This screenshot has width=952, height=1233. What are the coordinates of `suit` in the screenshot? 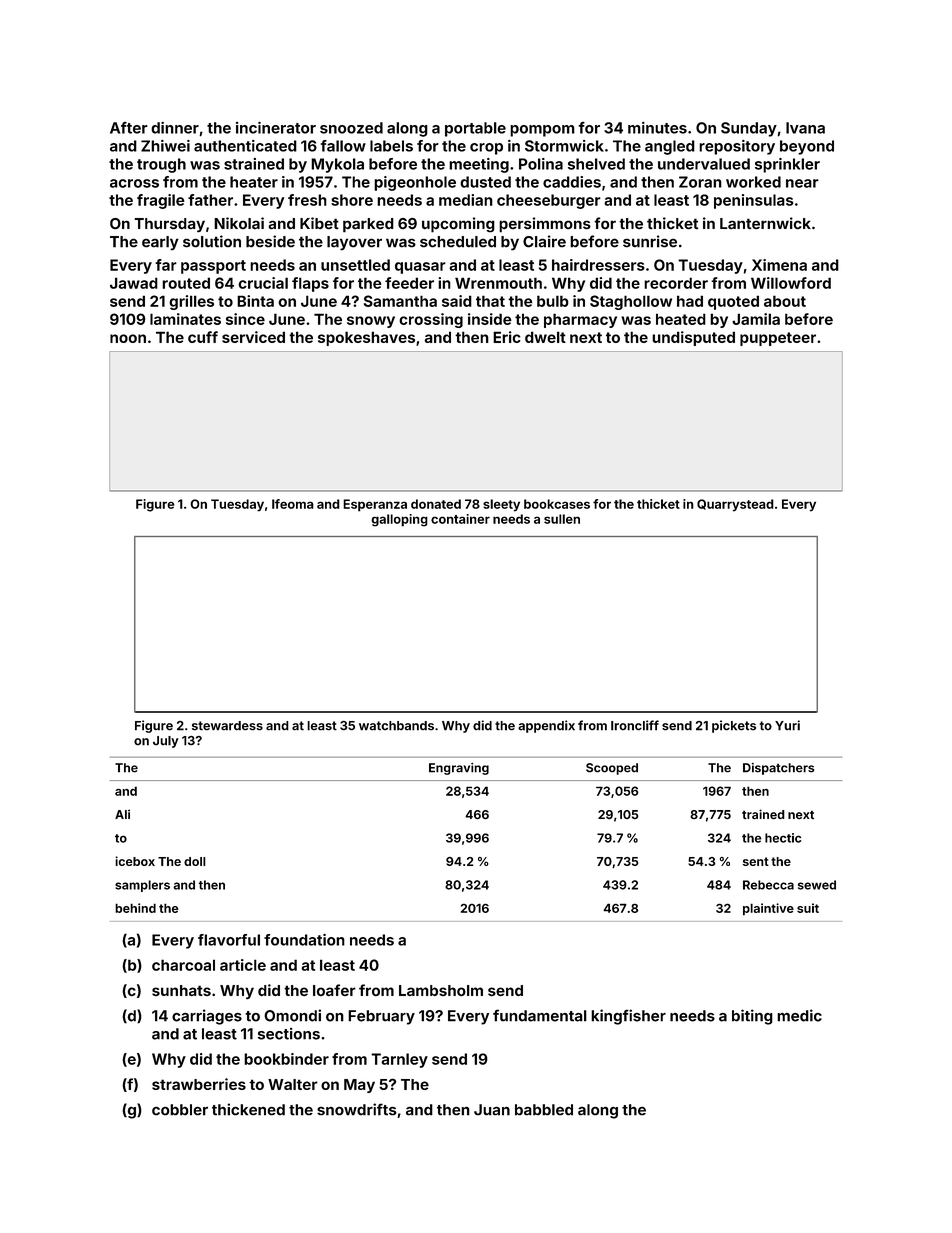 It's located at (808, 908).
